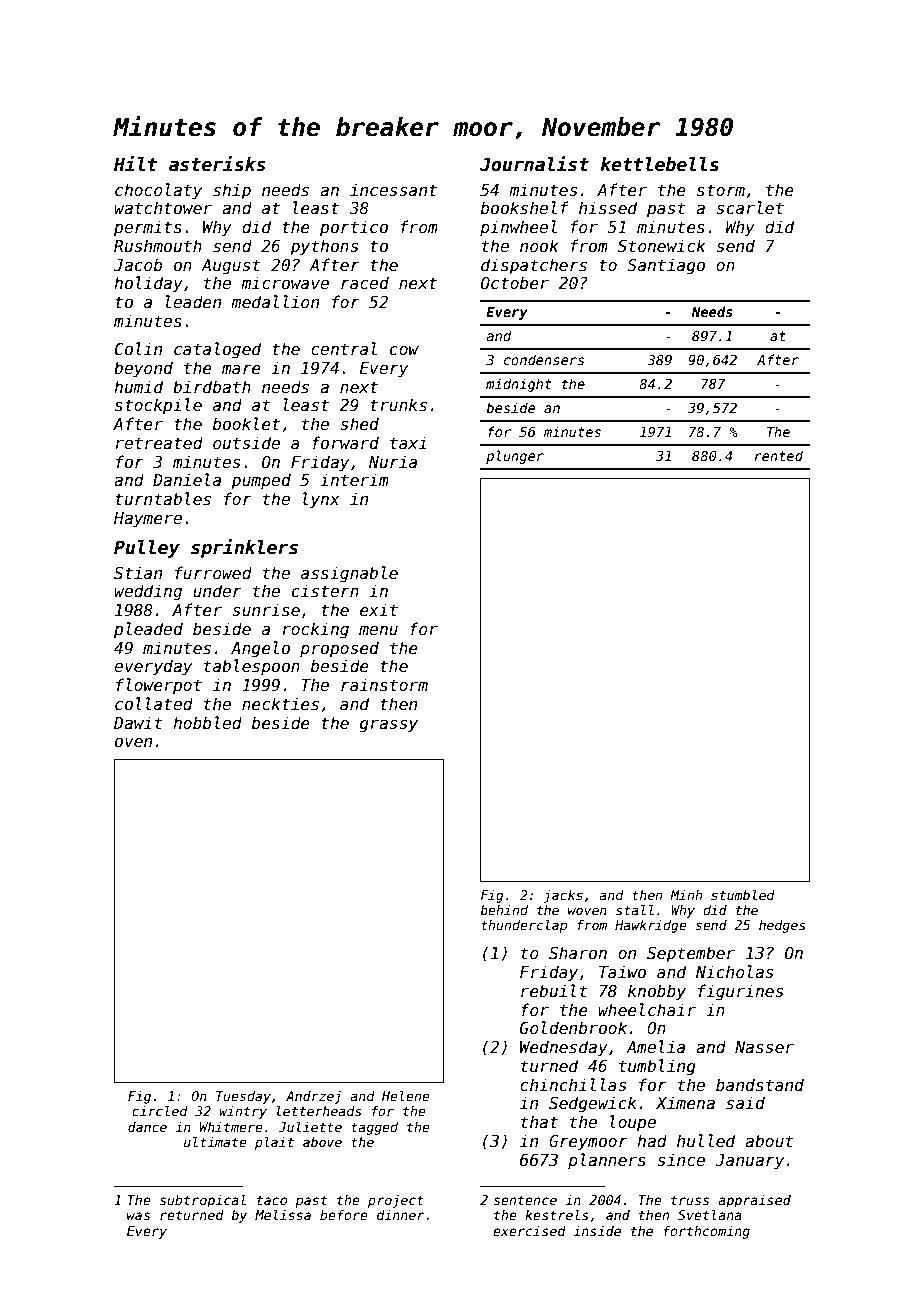 The image size is (924, 1308). Describe the element at coordinates (401, 1215) in the document. I see `dinner` at that location.
